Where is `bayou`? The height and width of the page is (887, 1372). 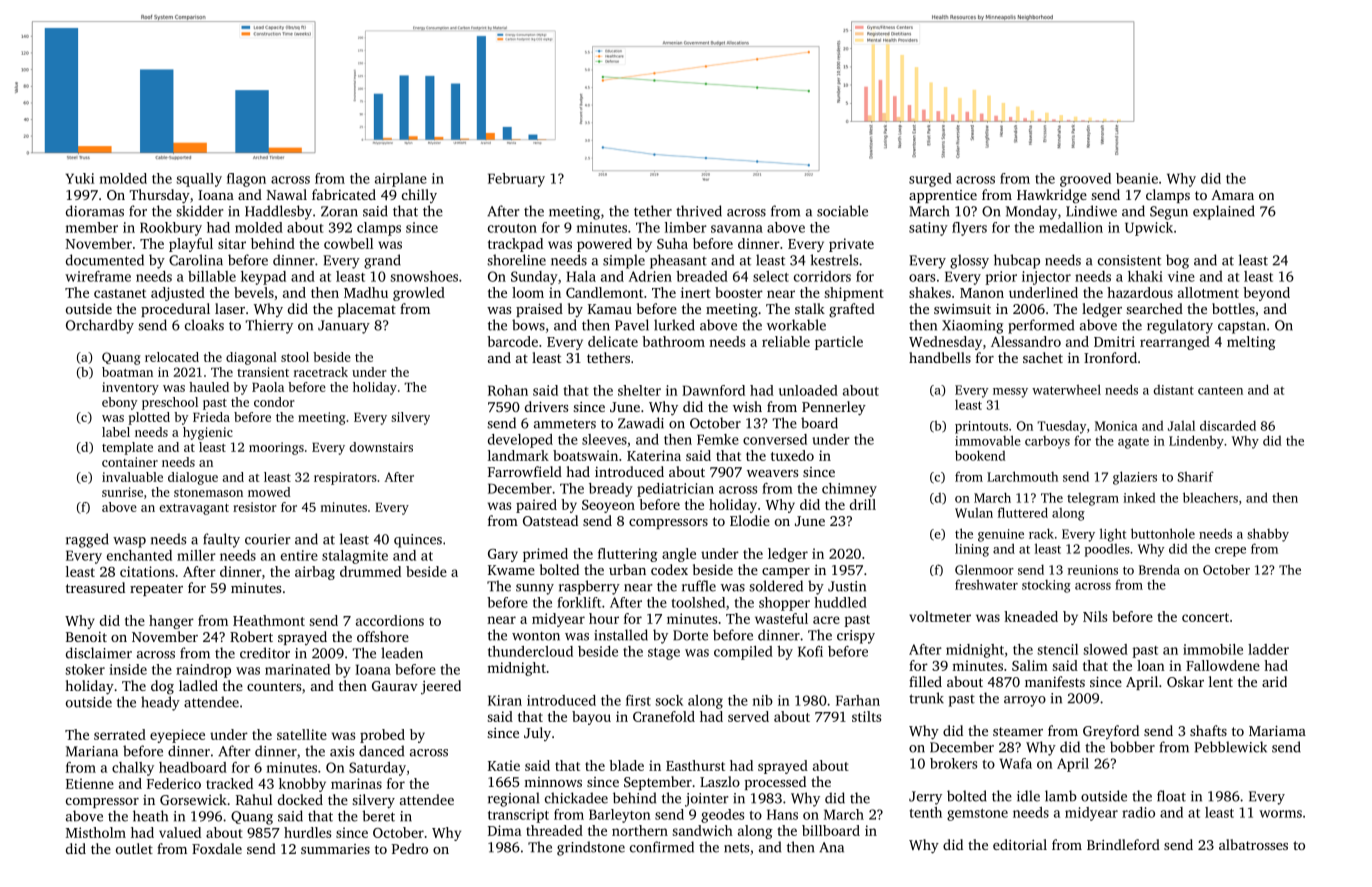
bayou is located at coordinates (591, 718).
